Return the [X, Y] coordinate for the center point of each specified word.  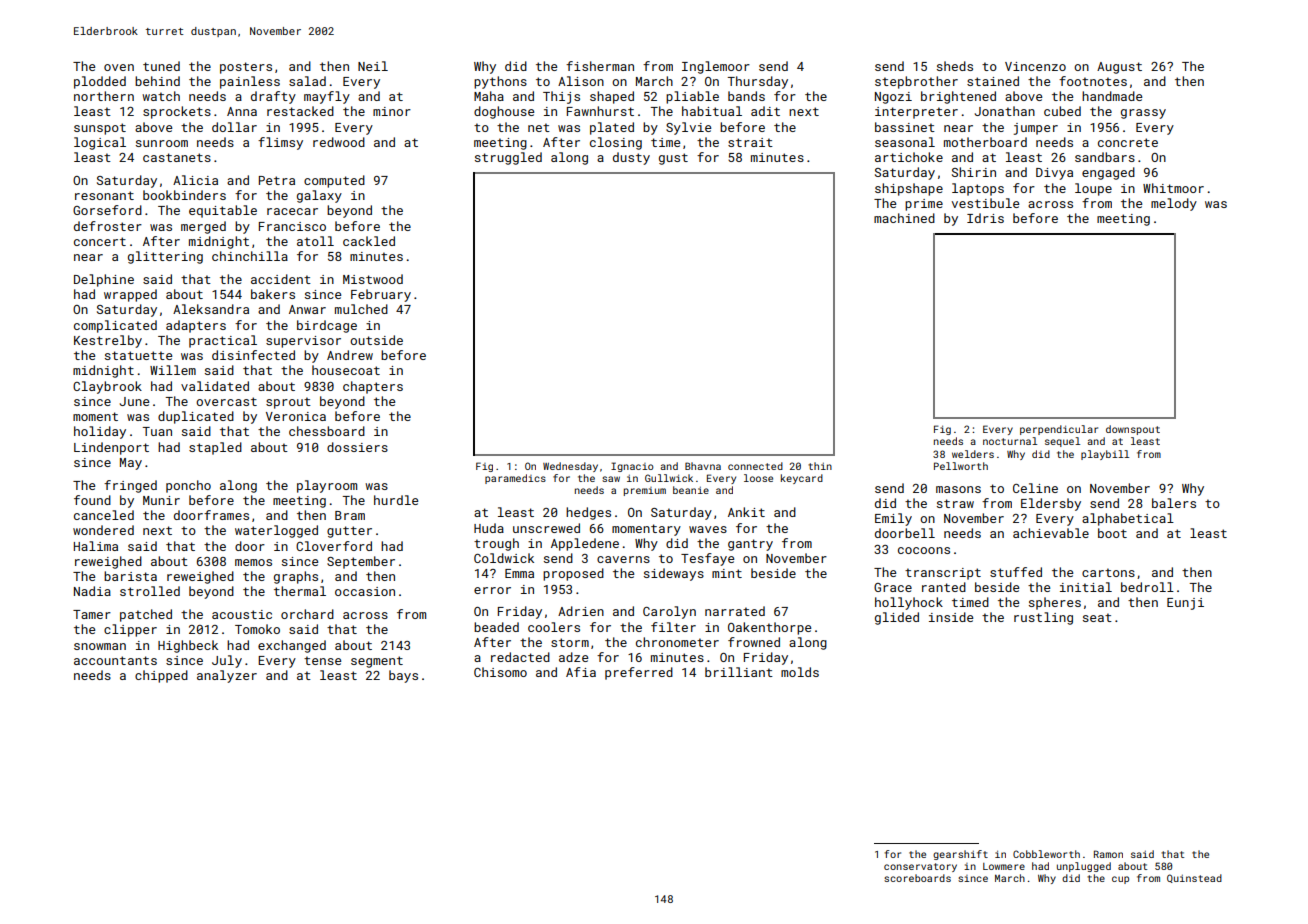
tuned [161, 66]
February [381, 295]
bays [403, 676]
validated [215, 386]
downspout [1133, 430]
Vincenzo [1035, 66]
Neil [373, 66]
